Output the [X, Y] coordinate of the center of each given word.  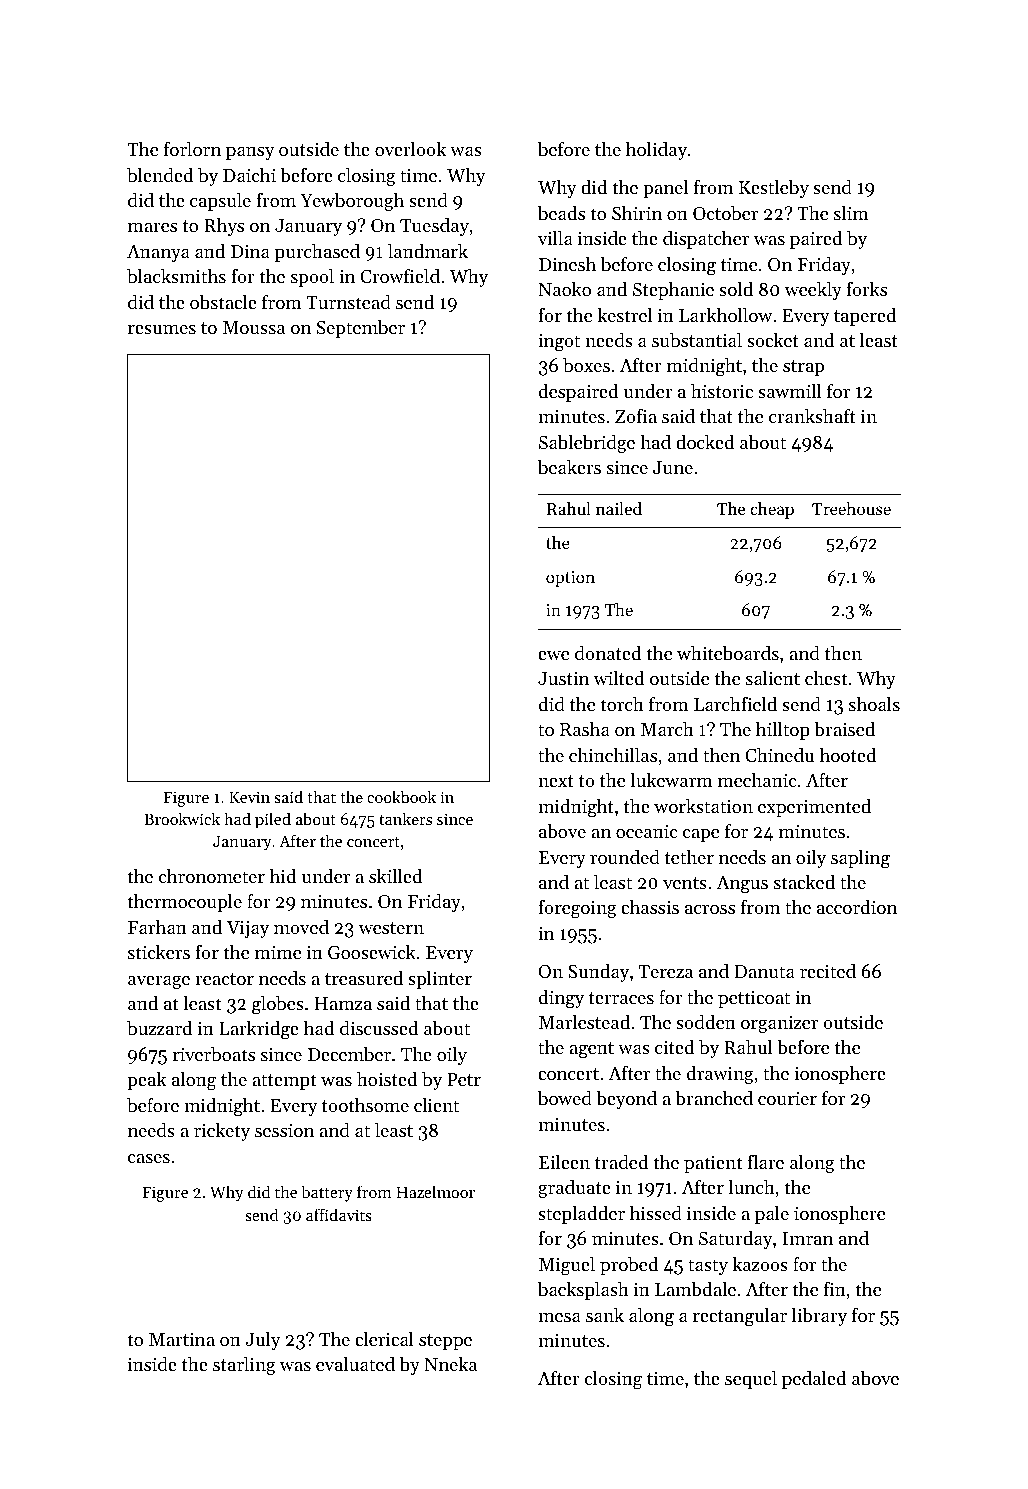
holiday [656, 151]
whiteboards [728, 653]
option [570, 579]
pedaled [814, 1380]
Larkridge [259, 1030]
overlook [410, 149]
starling [244, 1366]
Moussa [254, 327]
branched [714, 1098]
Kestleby [774, 189]
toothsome [365, 1105]
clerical [384, 1339]
